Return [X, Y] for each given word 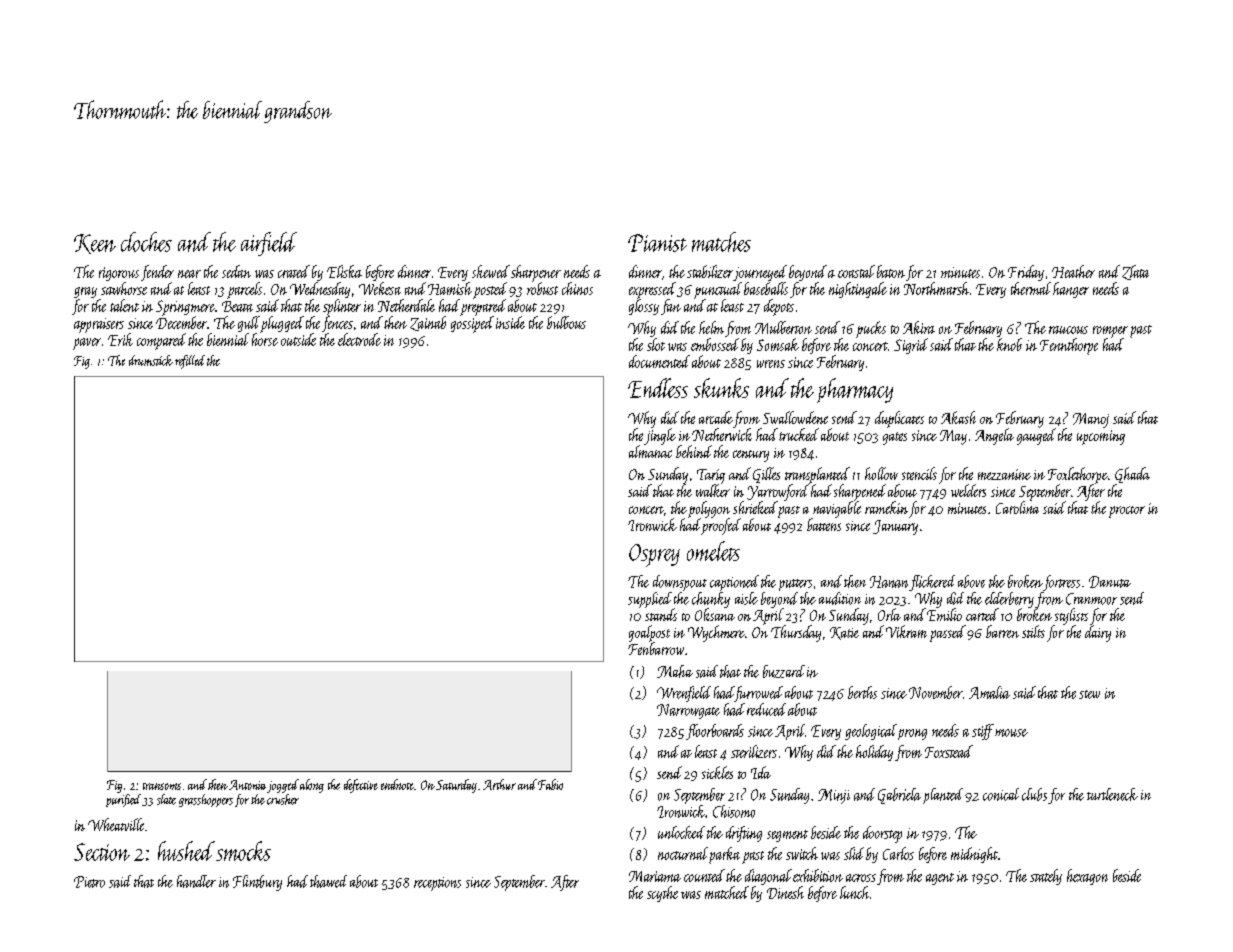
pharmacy [855, 390]
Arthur [499, 784]
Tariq [711, 476]
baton [891, 271]
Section [102, 852]
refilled [190, 362]
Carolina [1017, 507]
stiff [983, 732]
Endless [658, 388]
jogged [283, 786]
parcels [244, 290]
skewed [491, 271]
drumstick [151, 360]
